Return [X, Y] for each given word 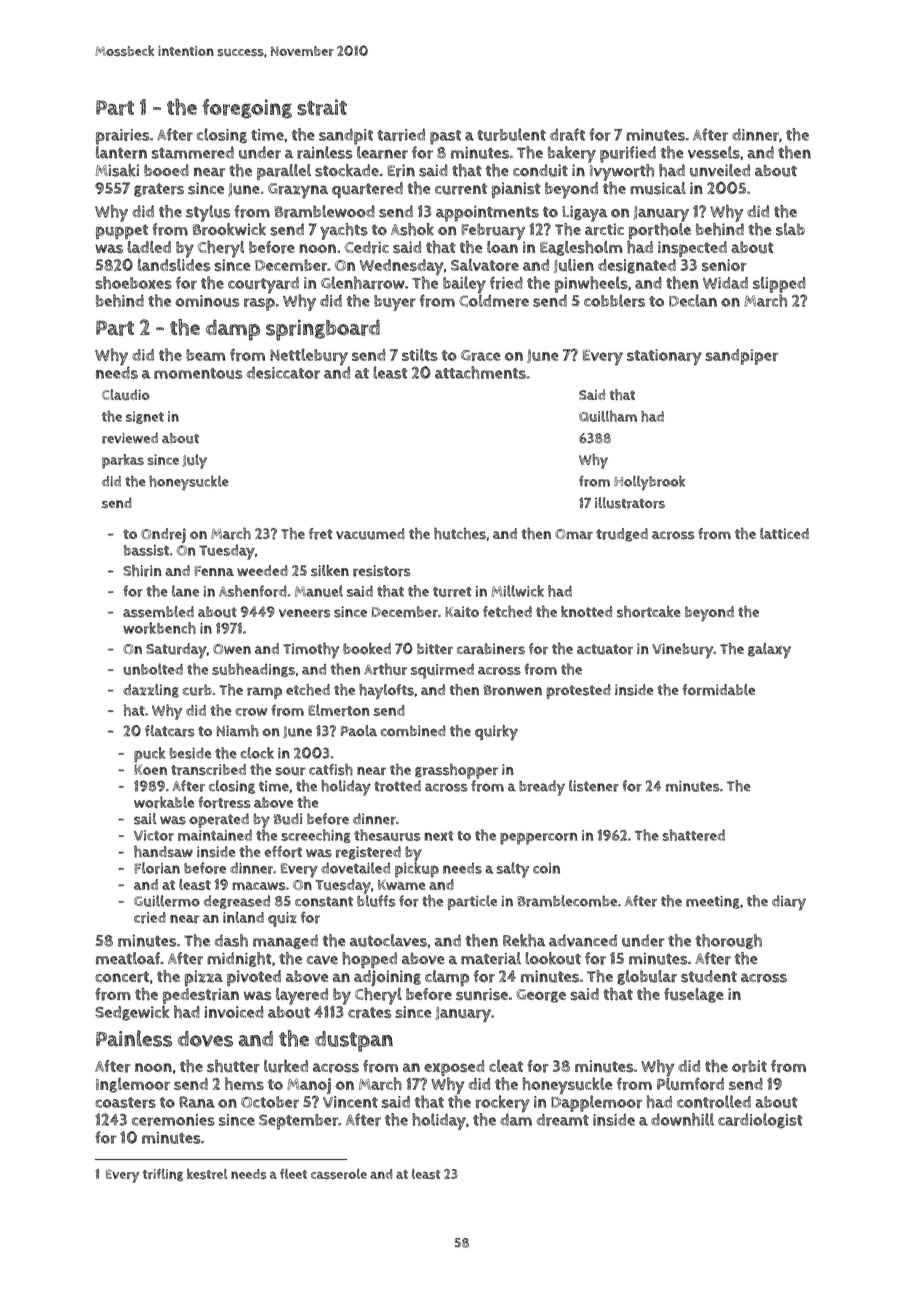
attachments [480, 372]
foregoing [247, 109]
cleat [506, 1066]
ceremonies [173, 1120]
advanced [583, 940]
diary [789, 903]
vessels [714, 152]
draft [567, 134]
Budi [288, 819]
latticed [784, 533]
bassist [146, 550]
